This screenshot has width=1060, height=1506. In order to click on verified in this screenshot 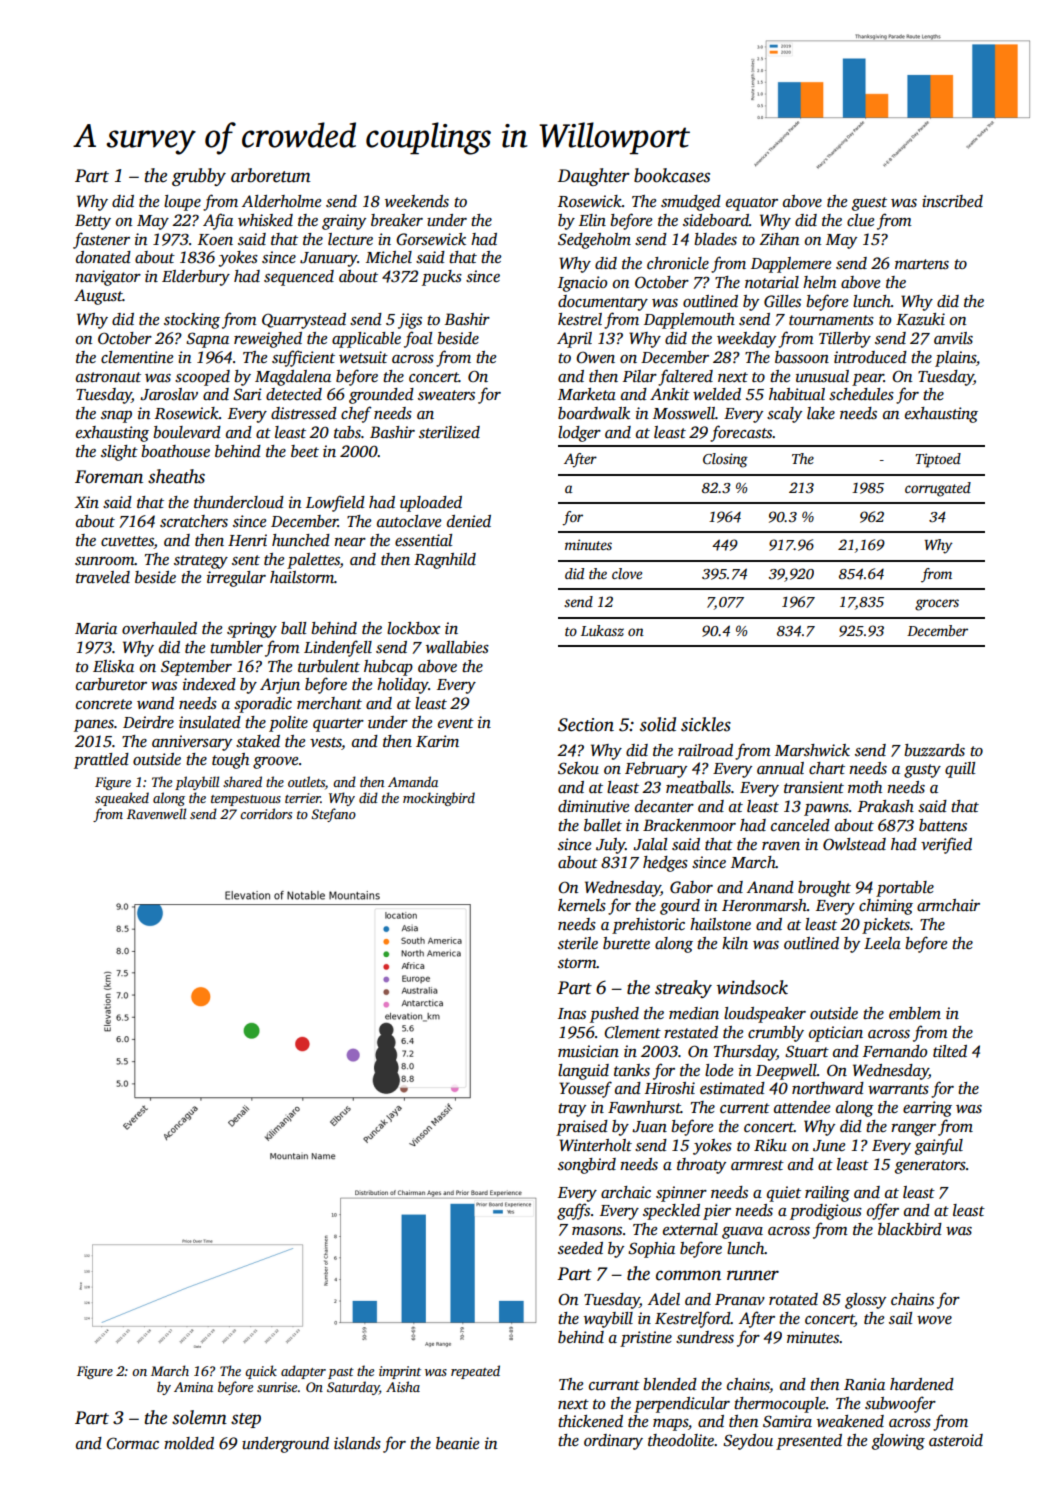, I will do `click(946, 845)`.
